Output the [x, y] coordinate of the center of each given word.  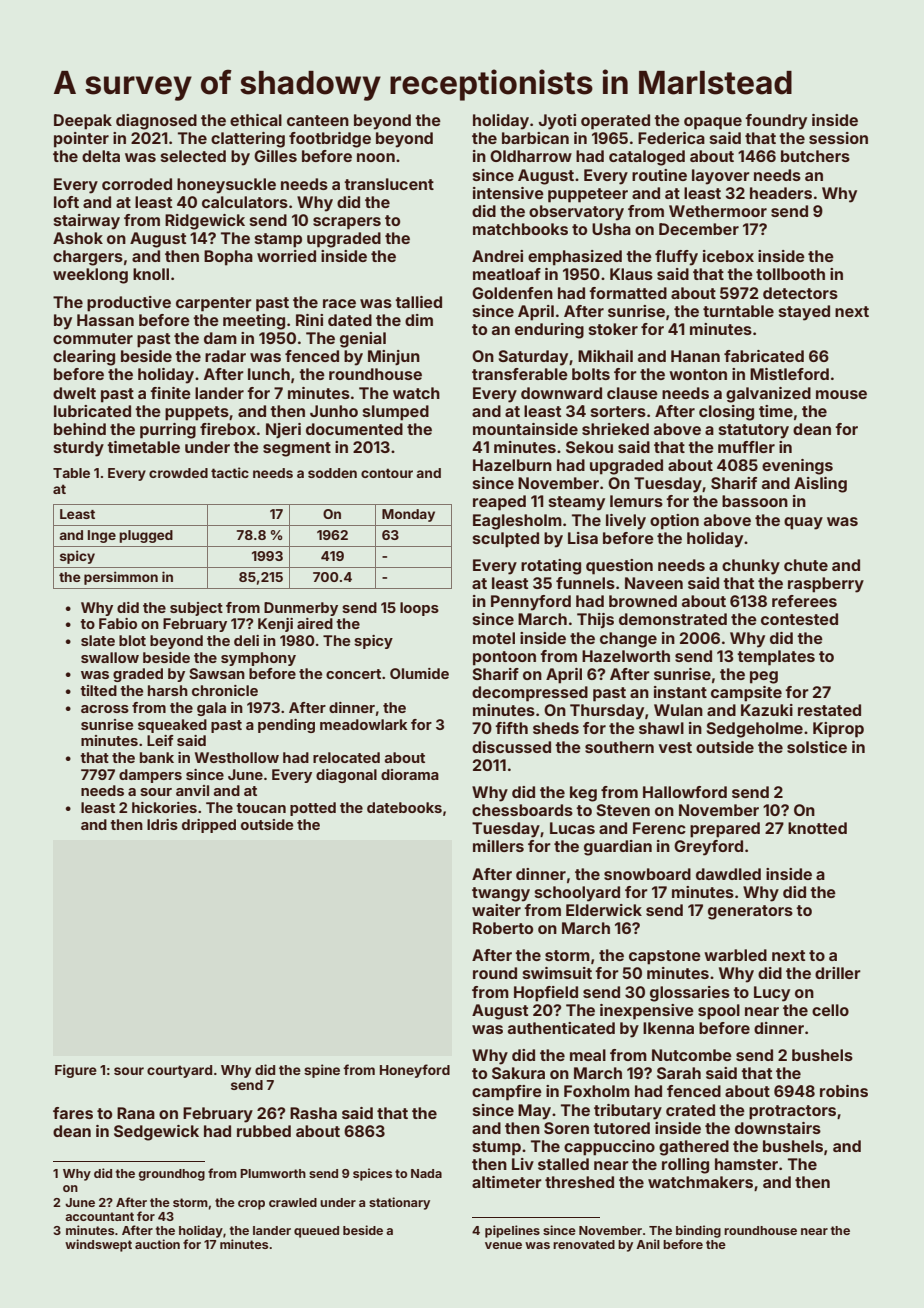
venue [503, 1245]
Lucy [772, 994]
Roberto [503, 928]
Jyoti [557, 122]
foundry [776, 122]
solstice [817, 747]
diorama [410, 774]
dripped [209, 826]
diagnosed [156, 122]
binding [698, 1231]
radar [225, 356]
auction [157, 1244]
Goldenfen [512, 293]
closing [726, 413]
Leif [160, 740]
